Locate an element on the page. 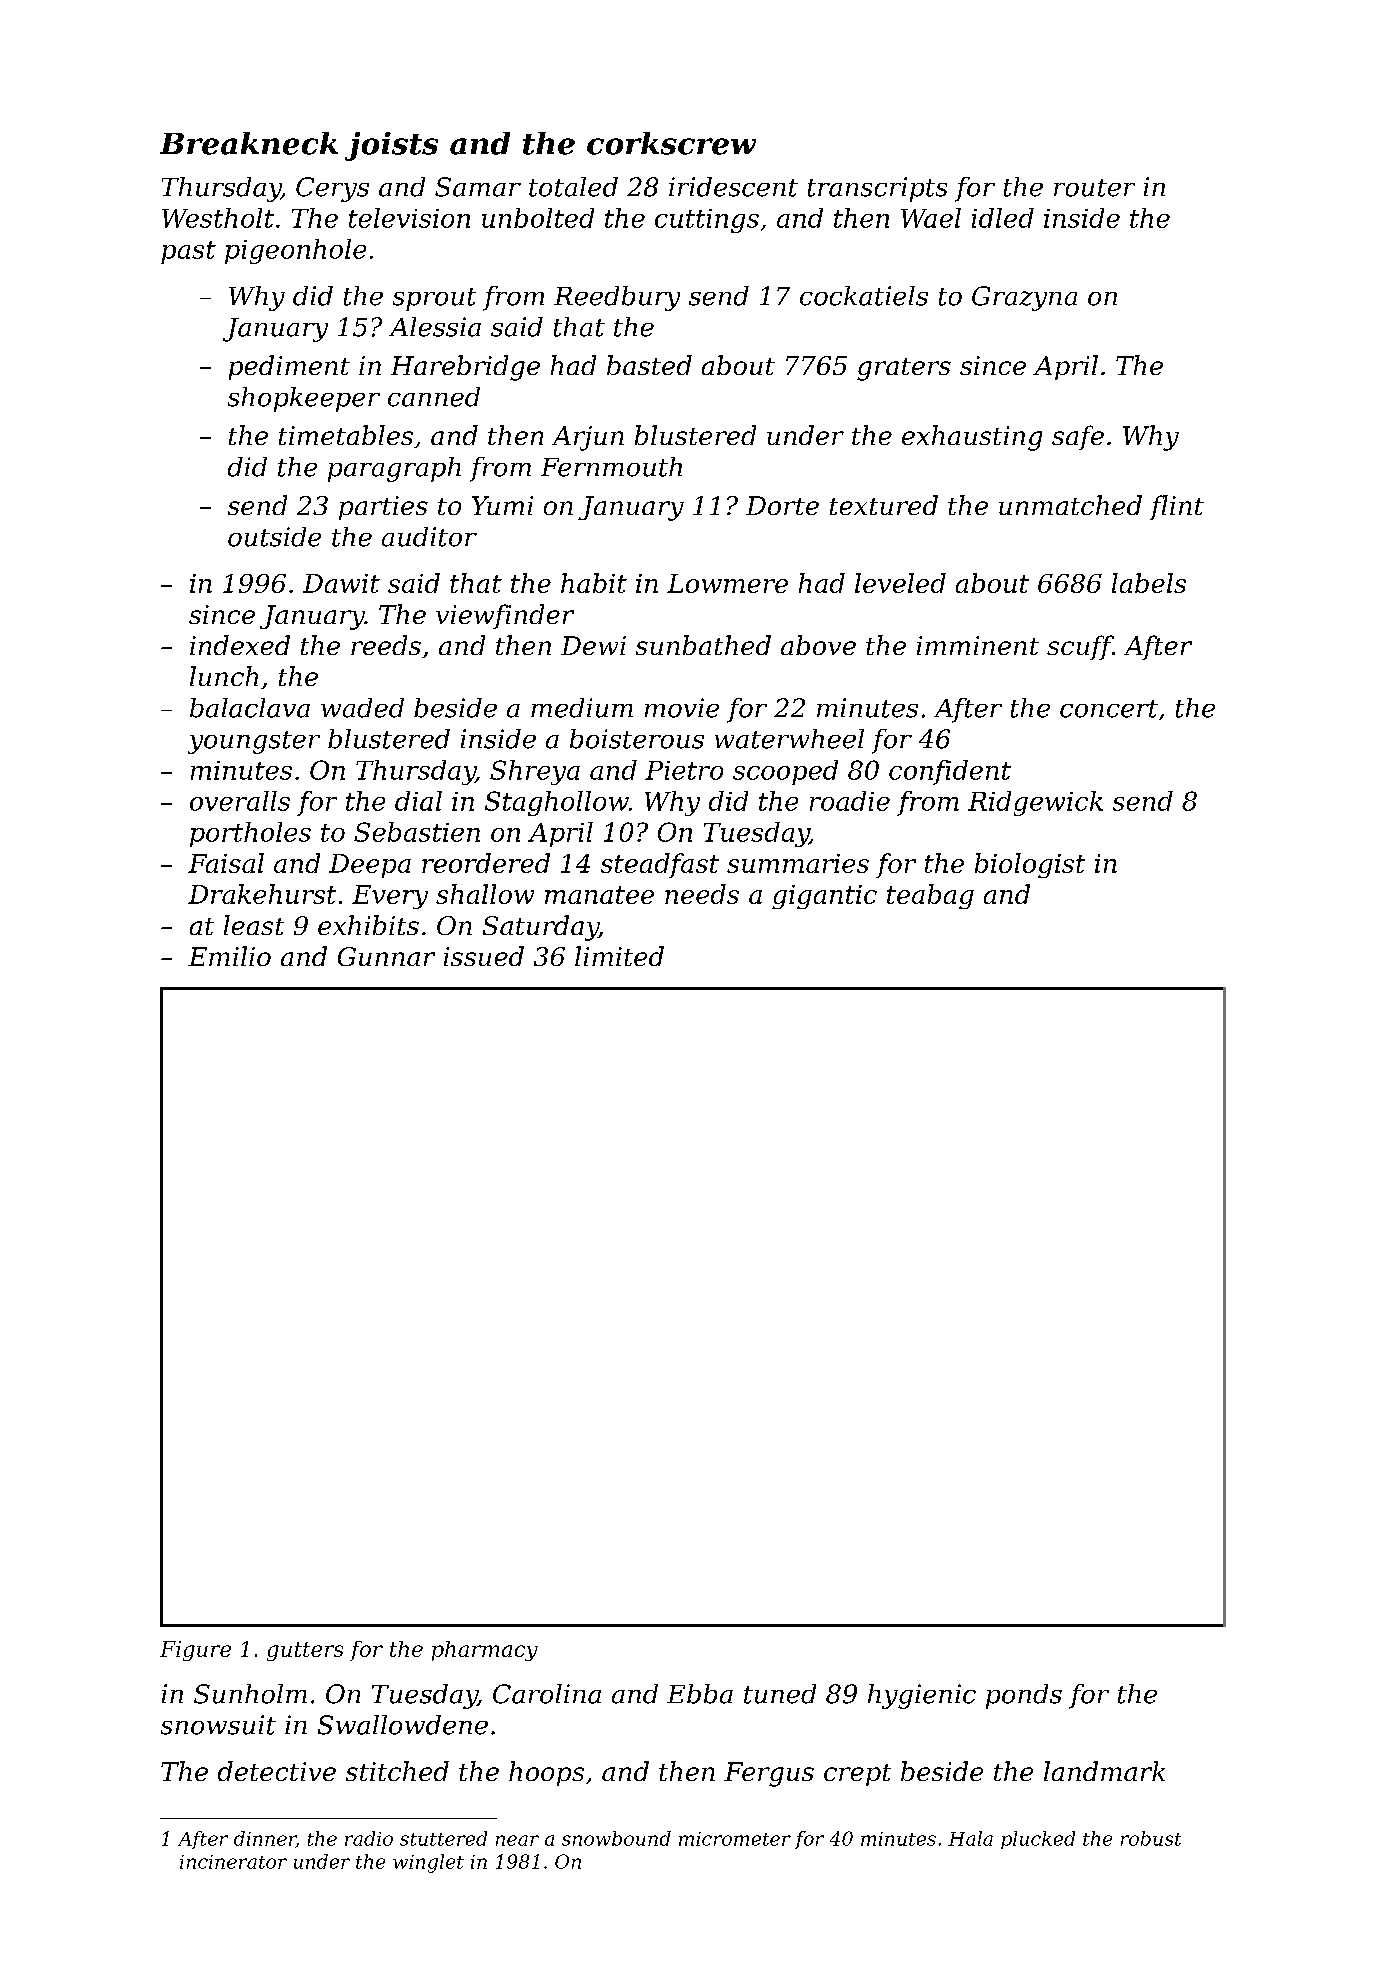 The height and width of the image is (1969, 1386). Dorte is located at coordinates (782, 505).
